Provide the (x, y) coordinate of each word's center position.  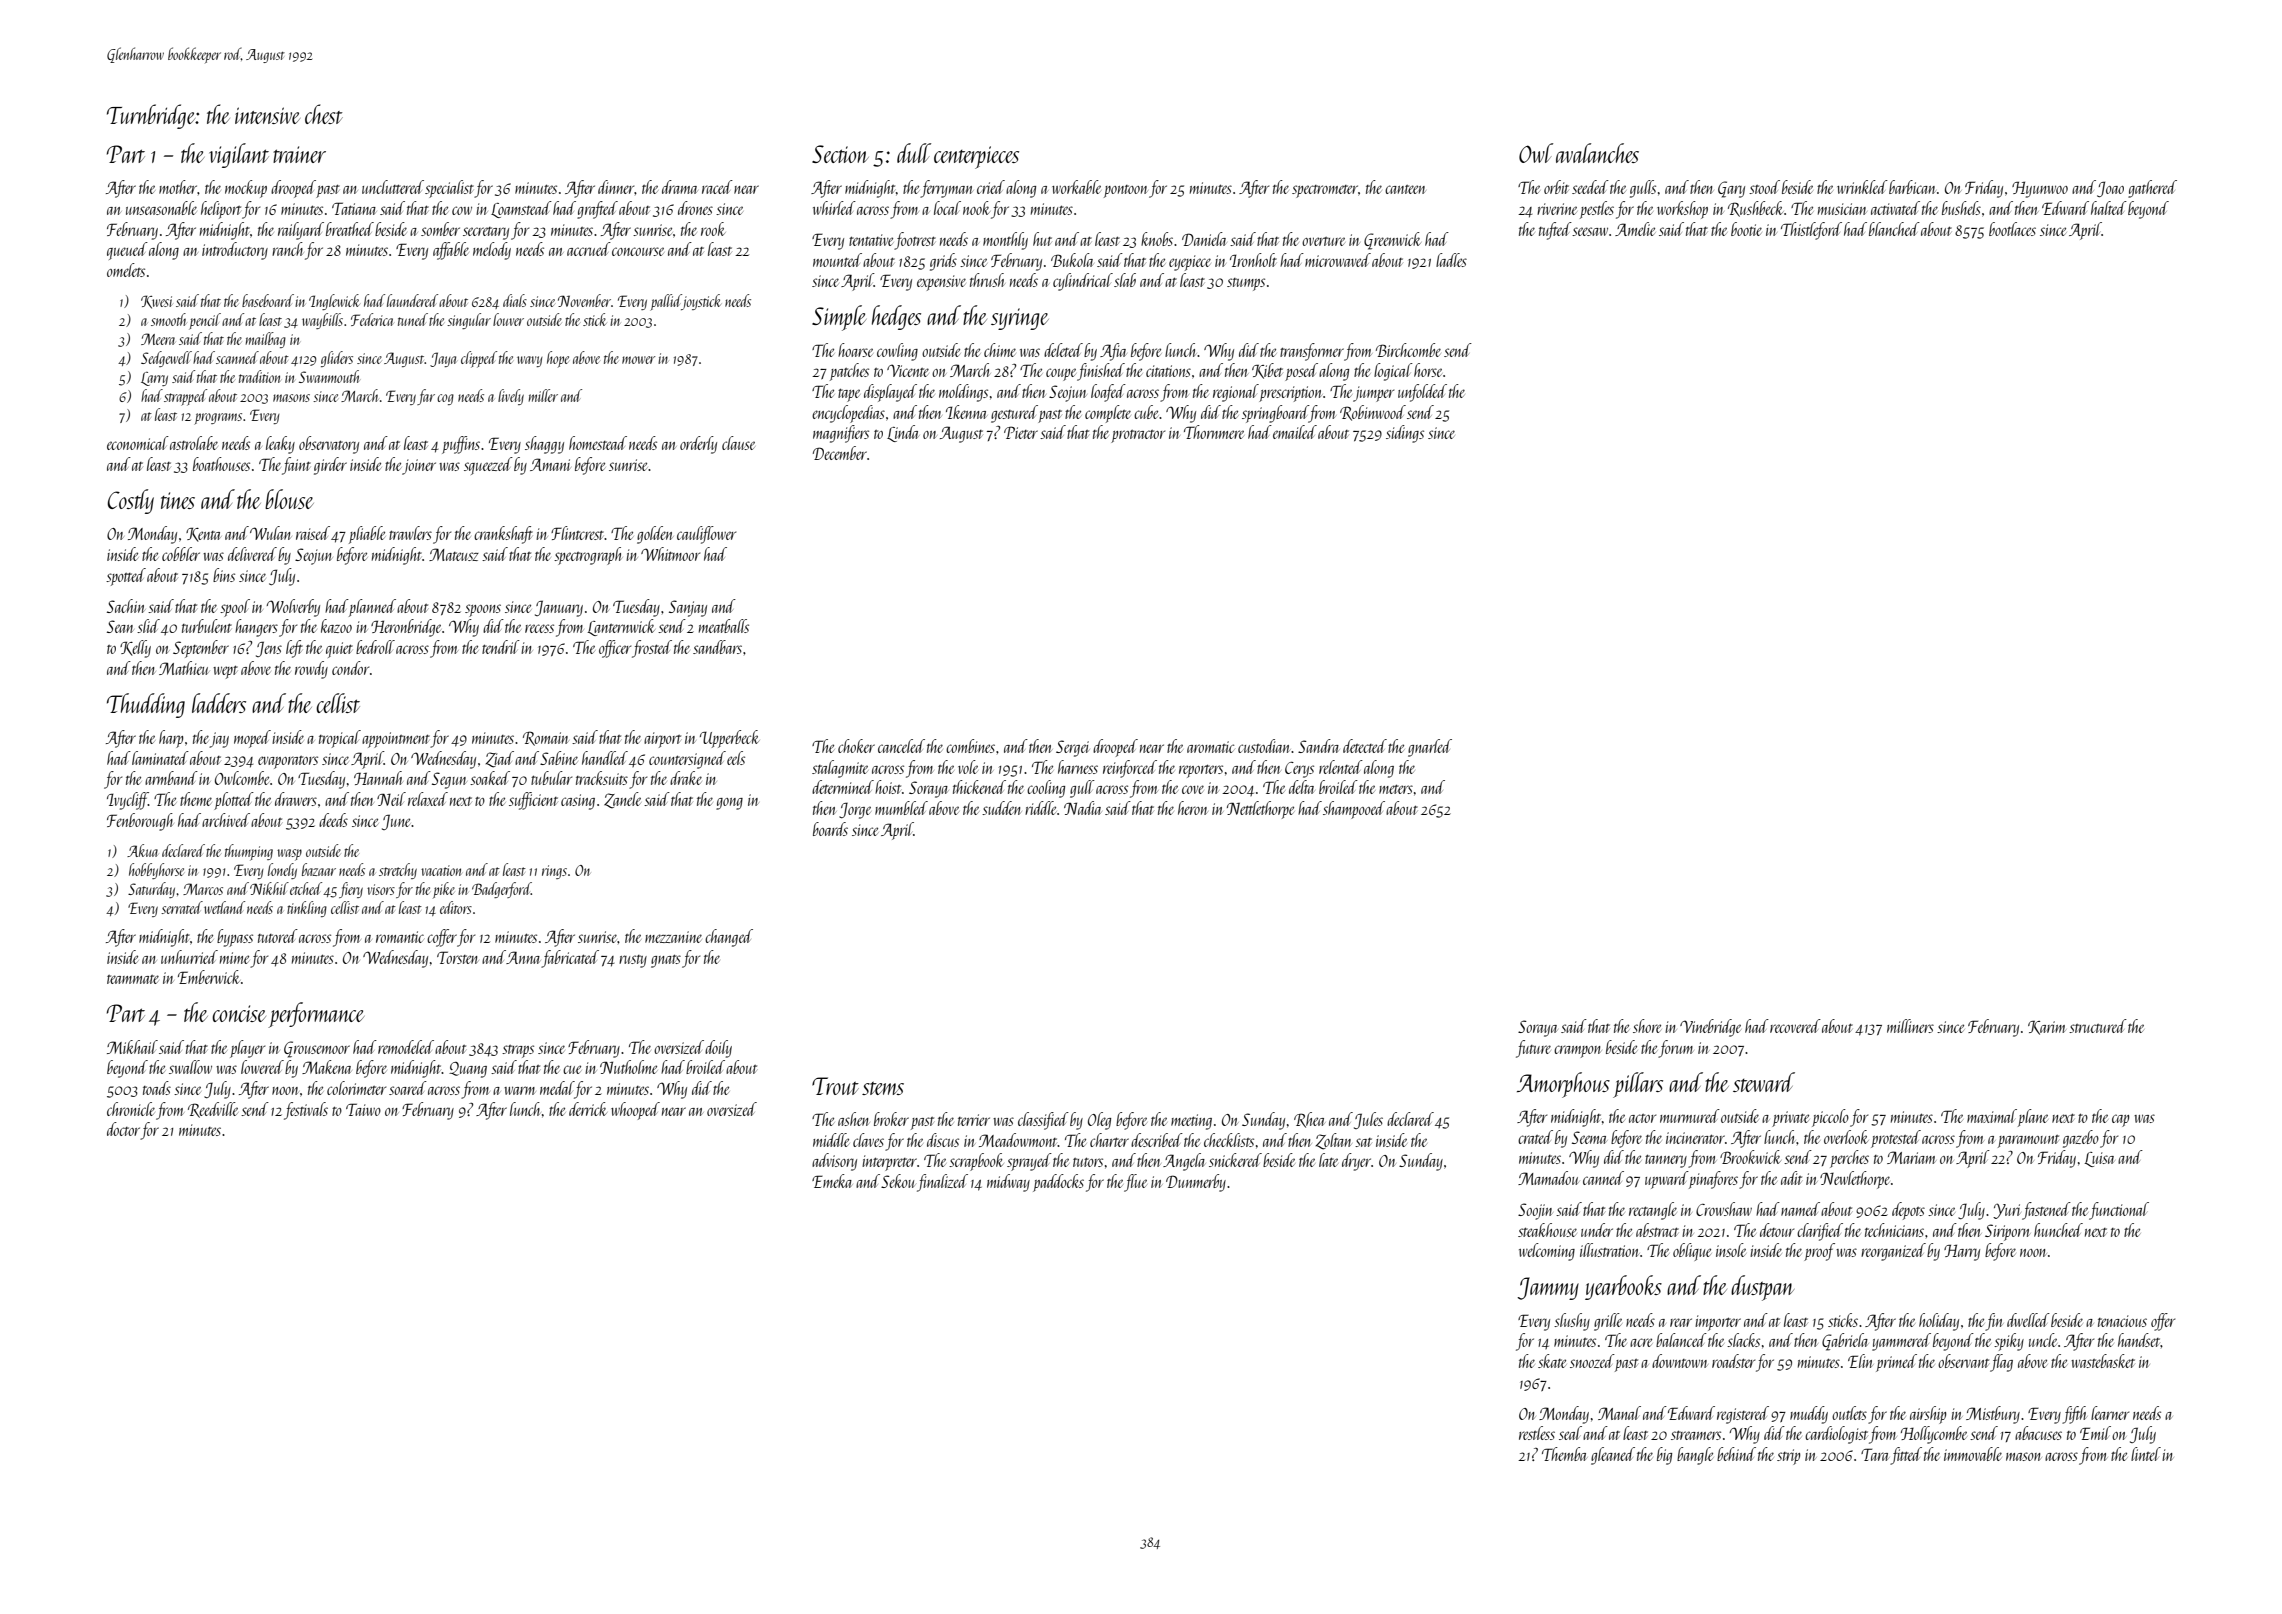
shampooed (1354, 810)
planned (372, 608)
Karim (2047, 1028)
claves (868, 1140)
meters (1396, 789)
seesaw (1590, 231)
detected (1365, 746)
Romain (546, 738)
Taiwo (363, 1109)
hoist (888, 787)
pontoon (1126, 191)
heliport (221, 210)
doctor (123, 1129)
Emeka (832, 1181)
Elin (1860, 1361)
